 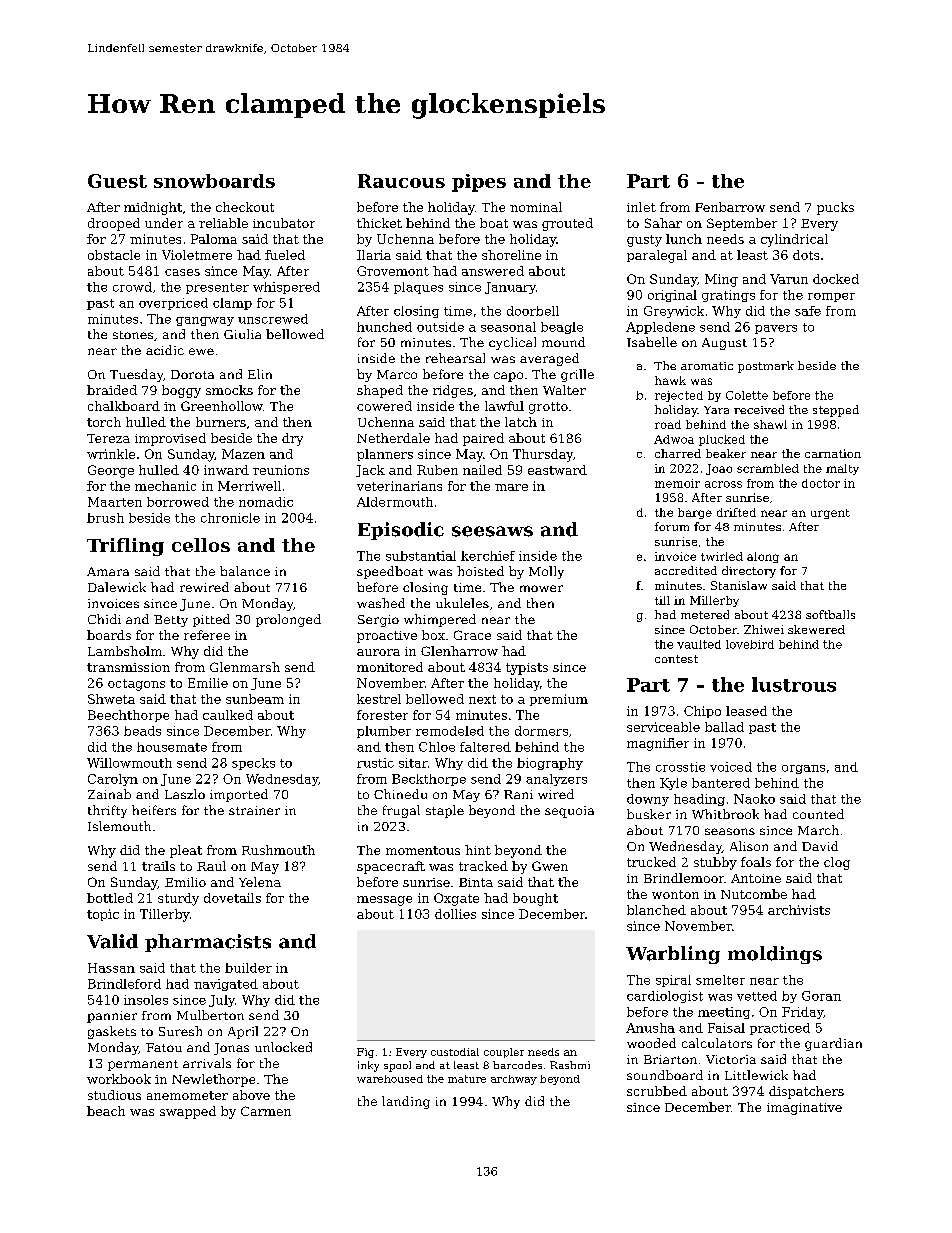 I want to click on stepped, so click(x=836, y=411).
